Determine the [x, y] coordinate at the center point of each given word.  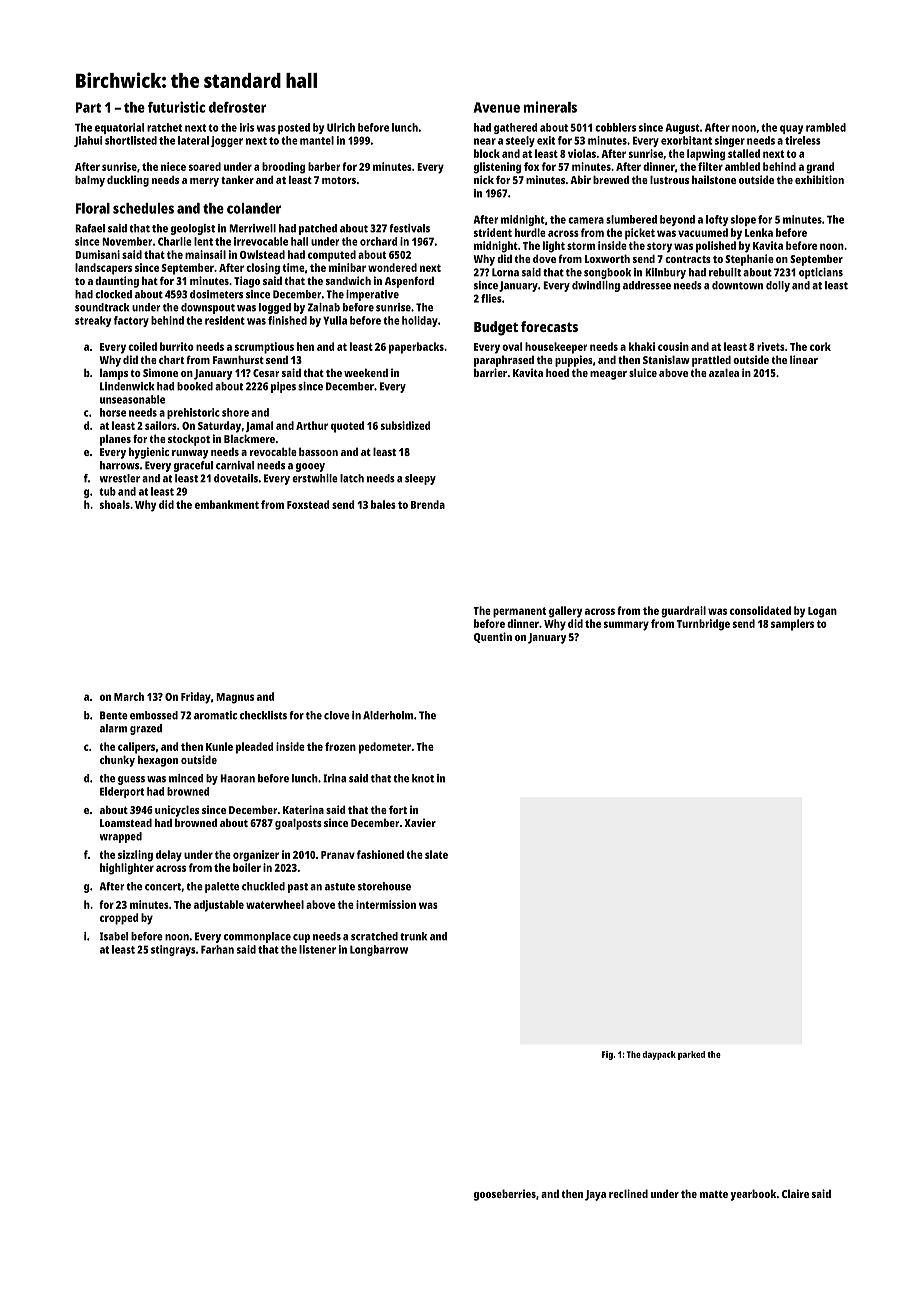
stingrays [173, 950]
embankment [227, 504]
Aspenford [409, 282]
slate [436, 854]
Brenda [428, 504]
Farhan [217, 949]
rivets [771, 346]
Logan [822, 612]
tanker [237, 179]
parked [691, 1055]
